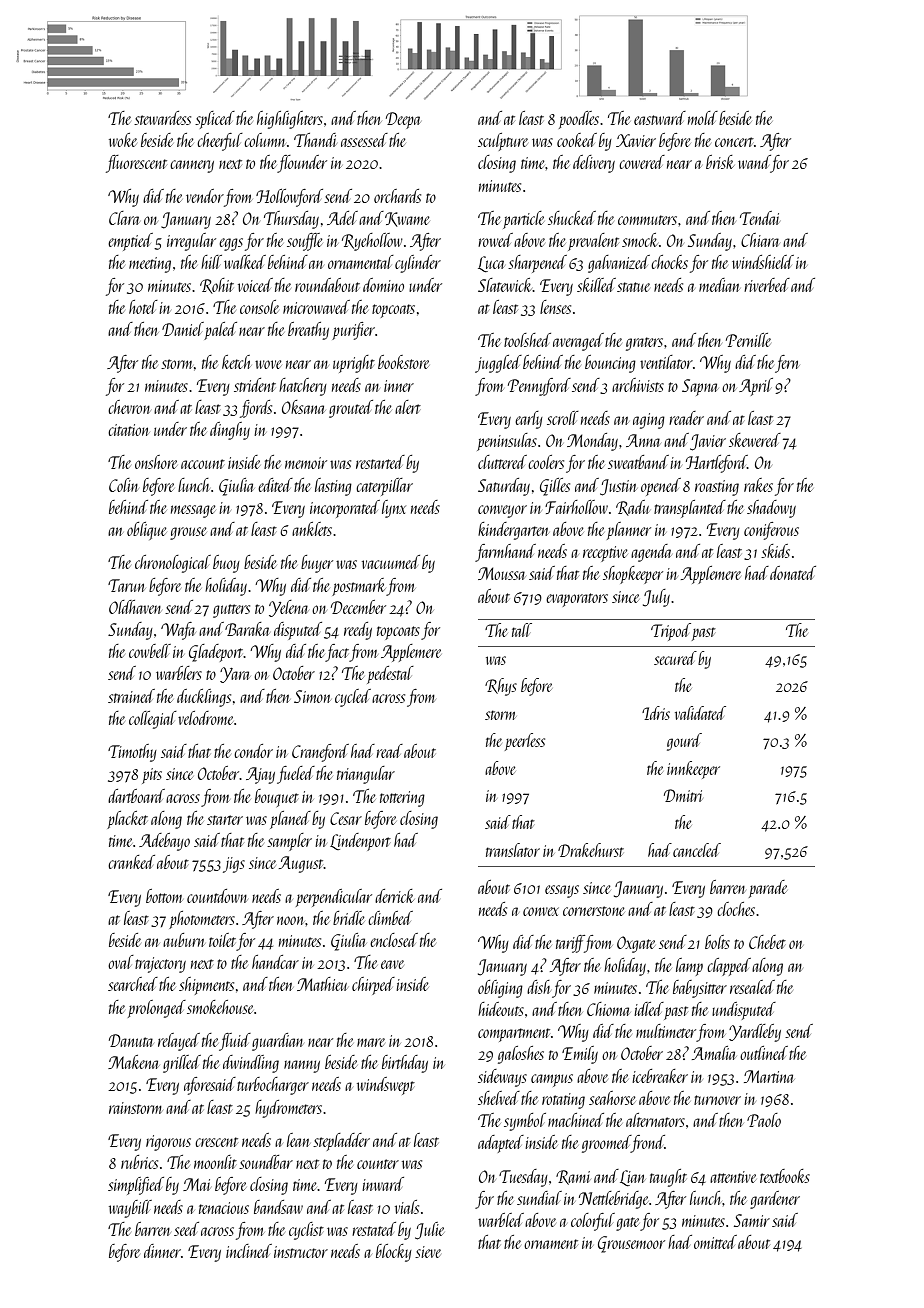 This page has width=924, height=1308. Describe the element at coordinates (186, 1229) in the page. I see `seed` at that location.
